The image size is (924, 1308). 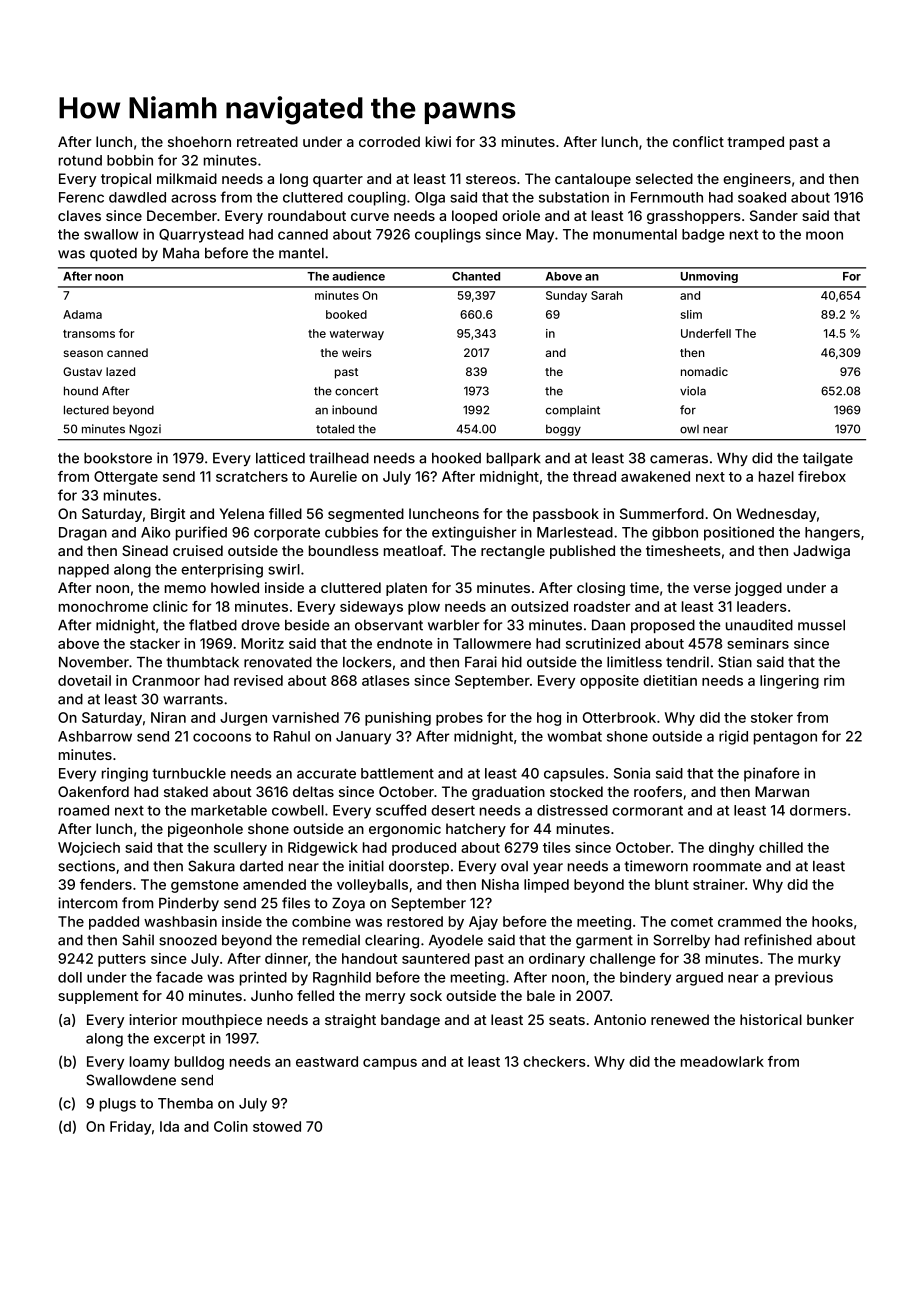 I want to click on retreated, so click(x=267, y=141).
